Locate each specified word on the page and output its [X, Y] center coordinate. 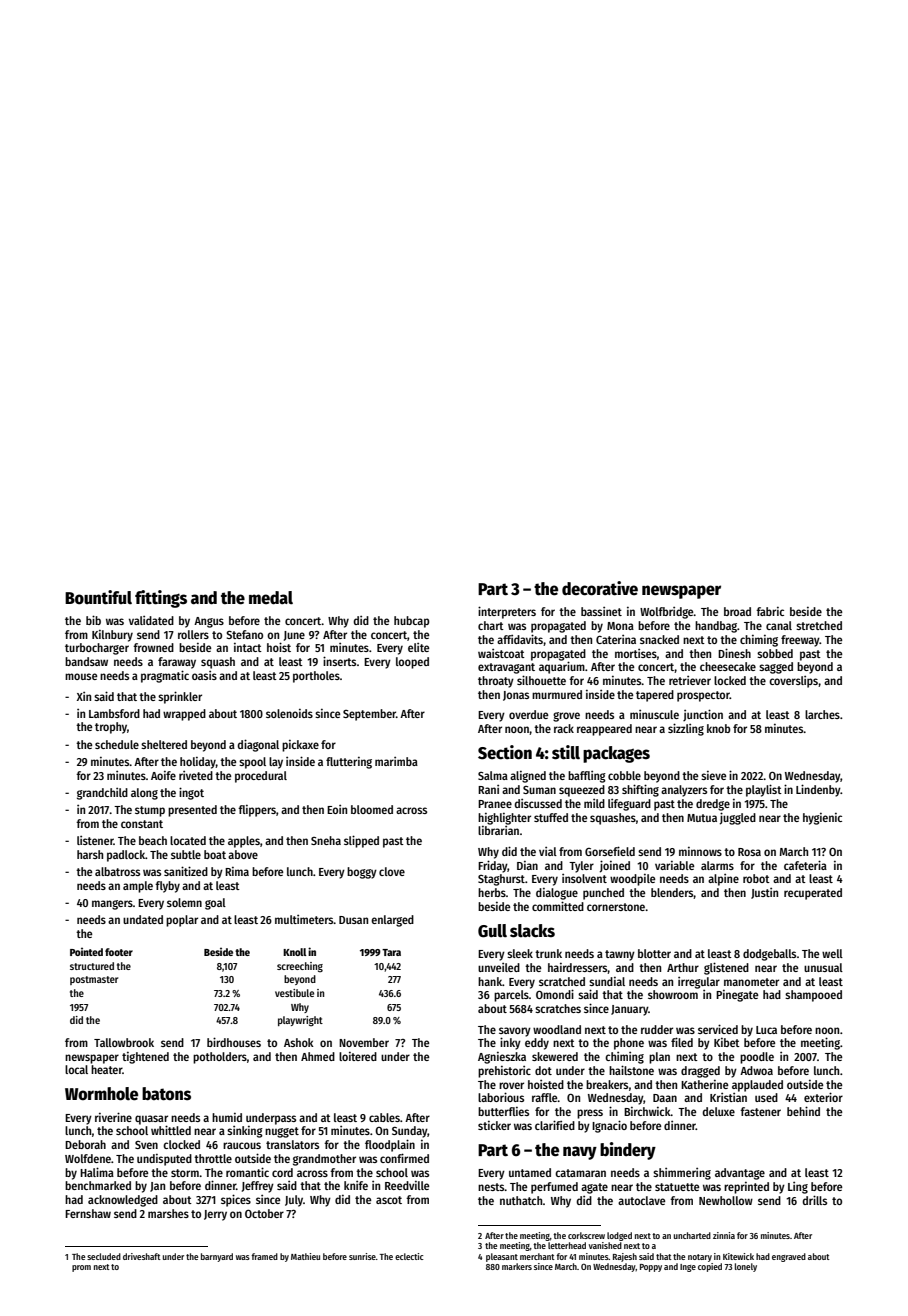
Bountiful [98, 597]
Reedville [407, 1185]
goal [215, 904]
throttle [213, 1158]
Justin [764, 893]
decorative [600, 588]
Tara [391, 952]
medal [271, 598]
